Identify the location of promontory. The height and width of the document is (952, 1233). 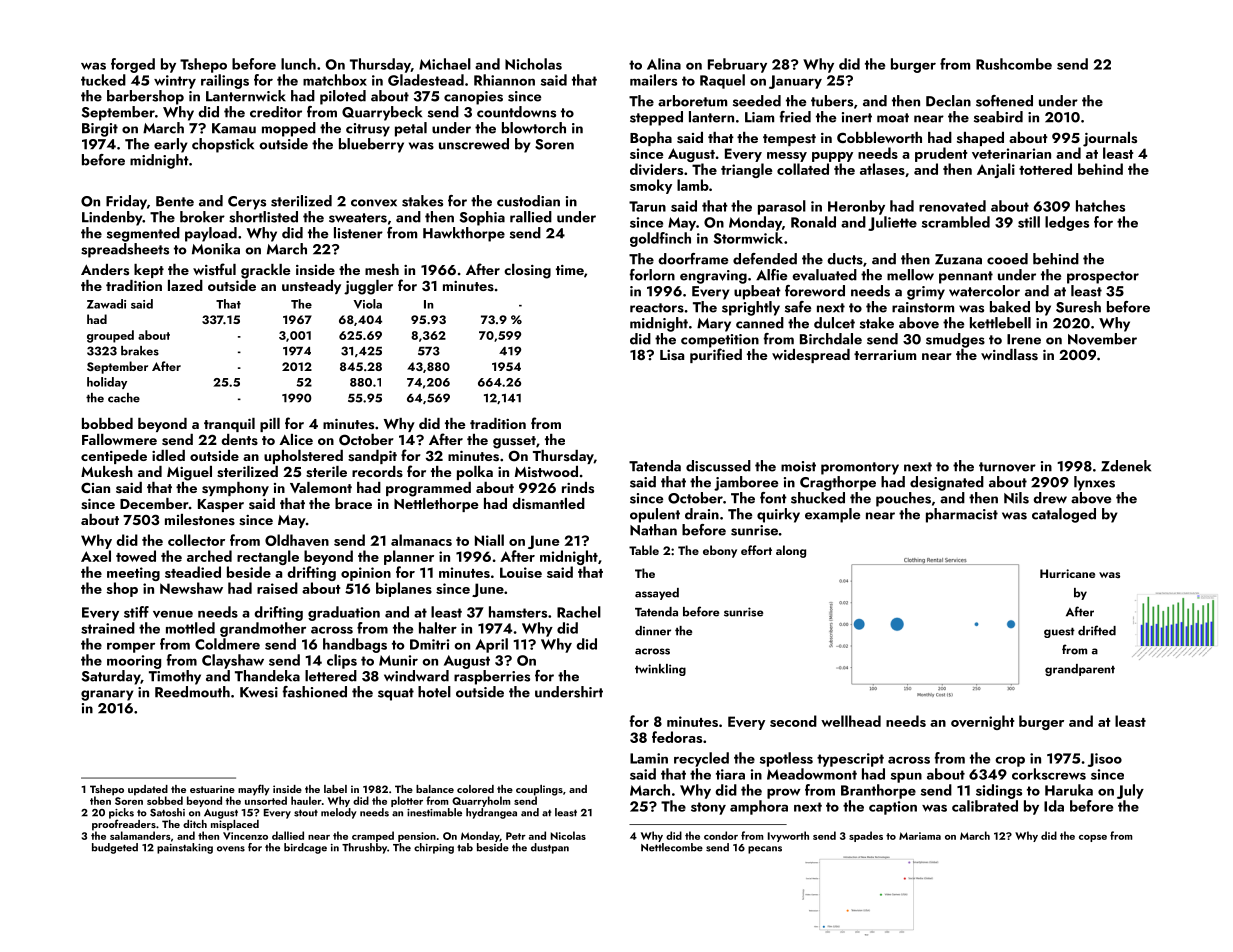
(860, 468).
